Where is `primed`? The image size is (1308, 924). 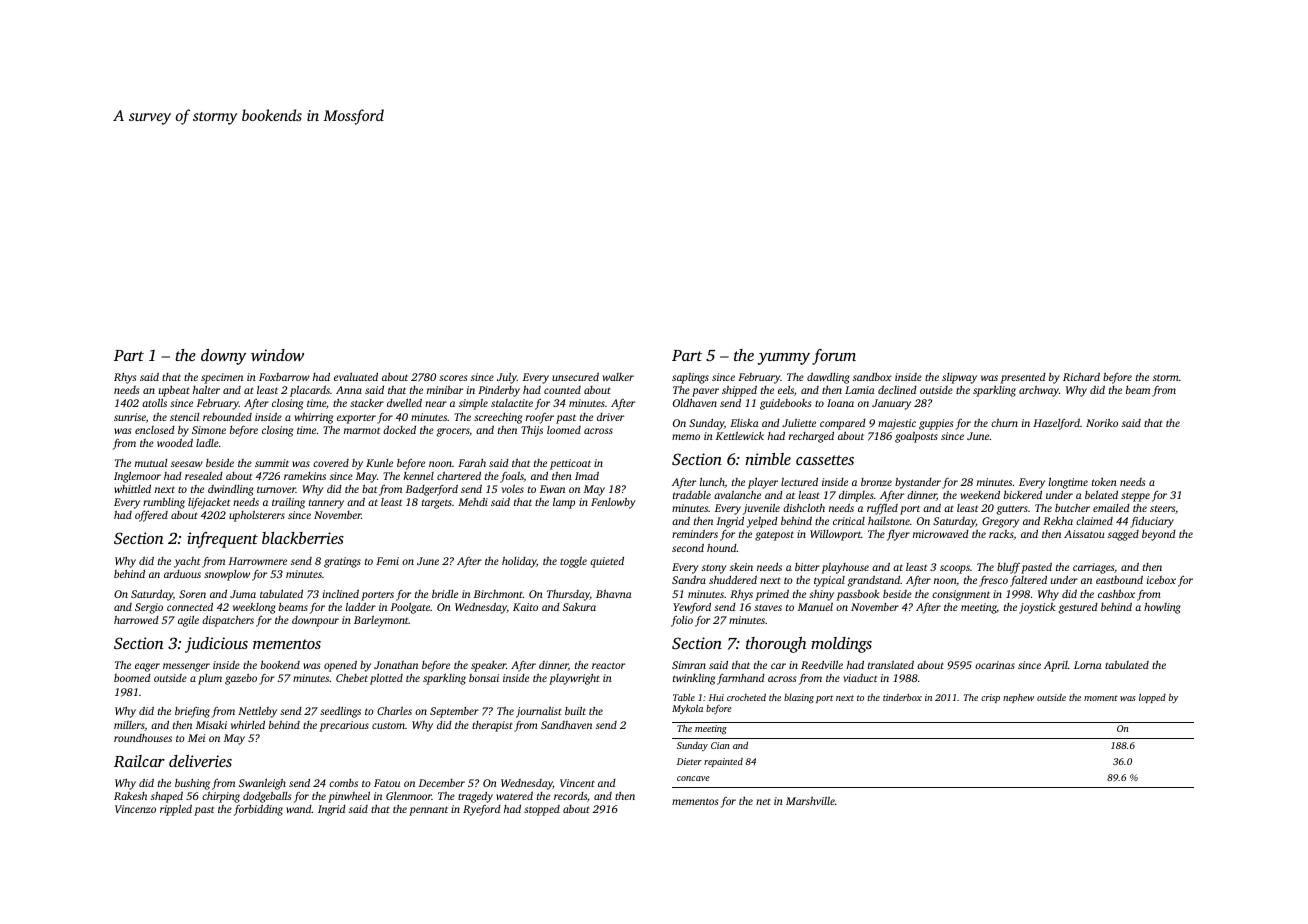 primed is located at coordinates (772, 595).
